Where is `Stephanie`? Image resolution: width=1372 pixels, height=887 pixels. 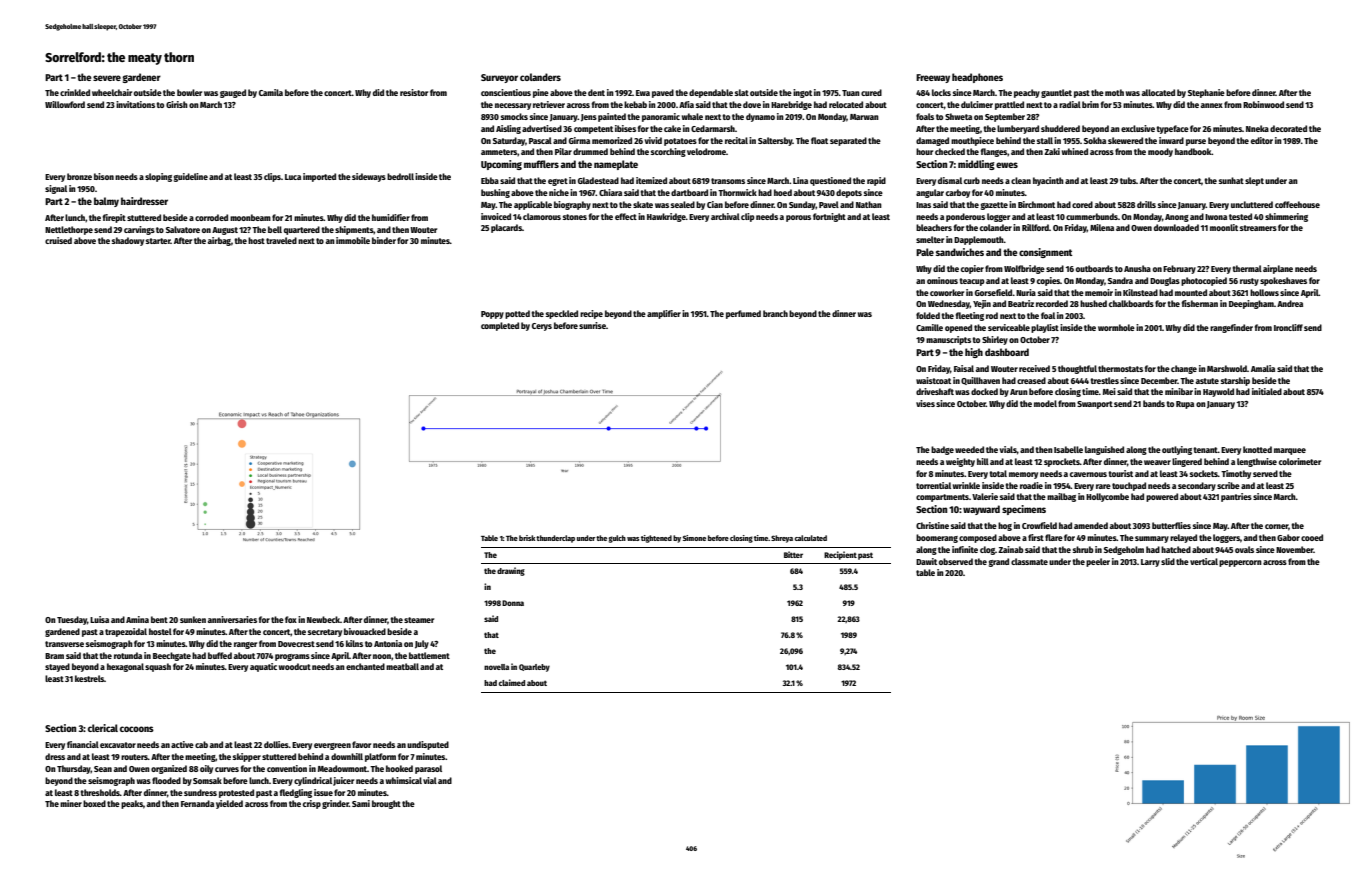
Stephanie is located at coordinates (1206, 93).
